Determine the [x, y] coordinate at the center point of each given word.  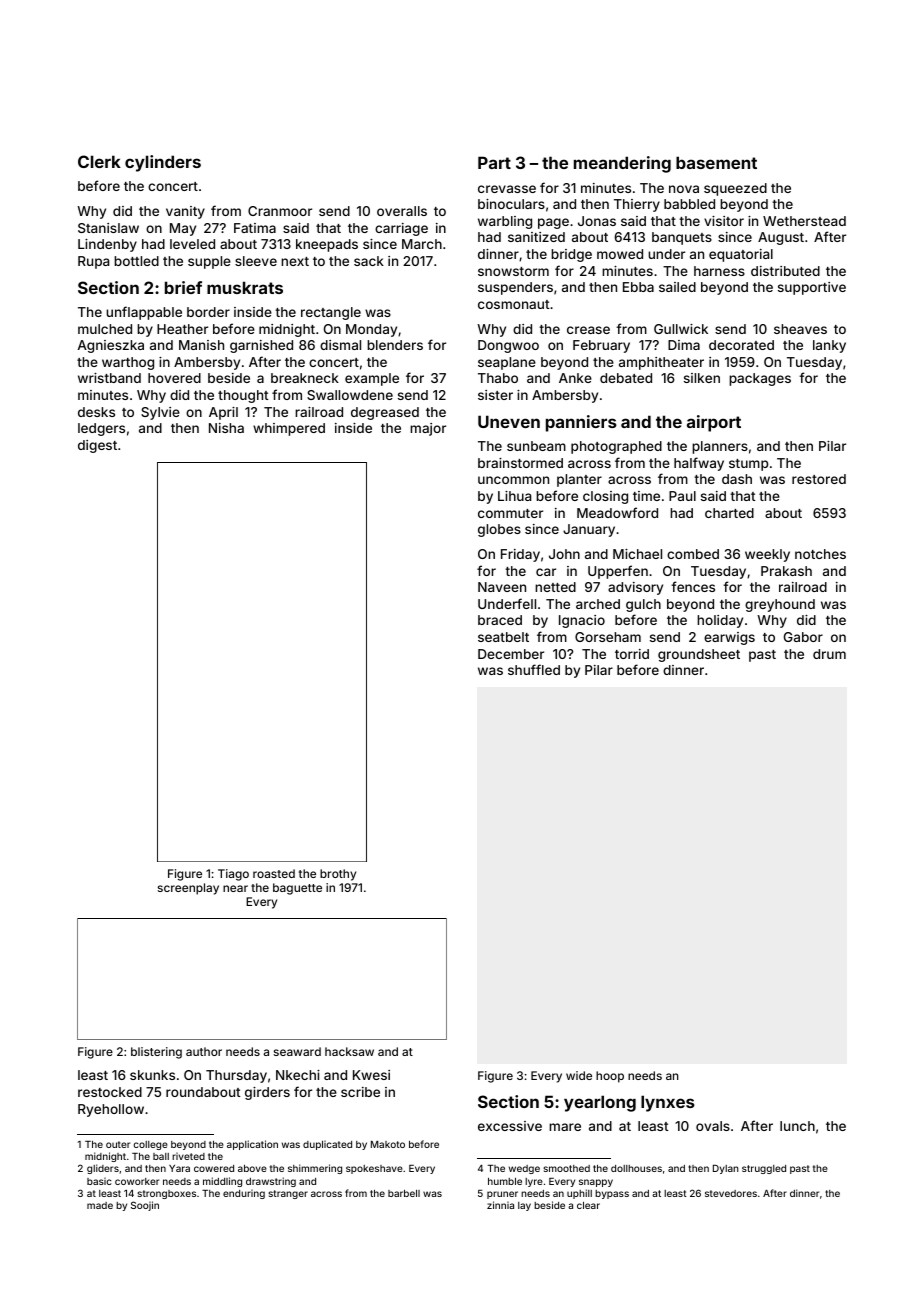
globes [499, 530]
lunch [797, 1126]
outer [118, 1144]
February [601, 346]
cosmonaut [513, 304]
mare [565, 1127]
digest [97, 446]
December [511, 654]
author [204, 1051]
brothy [338, 875]
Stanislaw [108, 228]
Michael [637, 554]
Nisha [226, 428]
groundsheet [699, 655]
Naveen [502, 587]
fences [693, 586]
